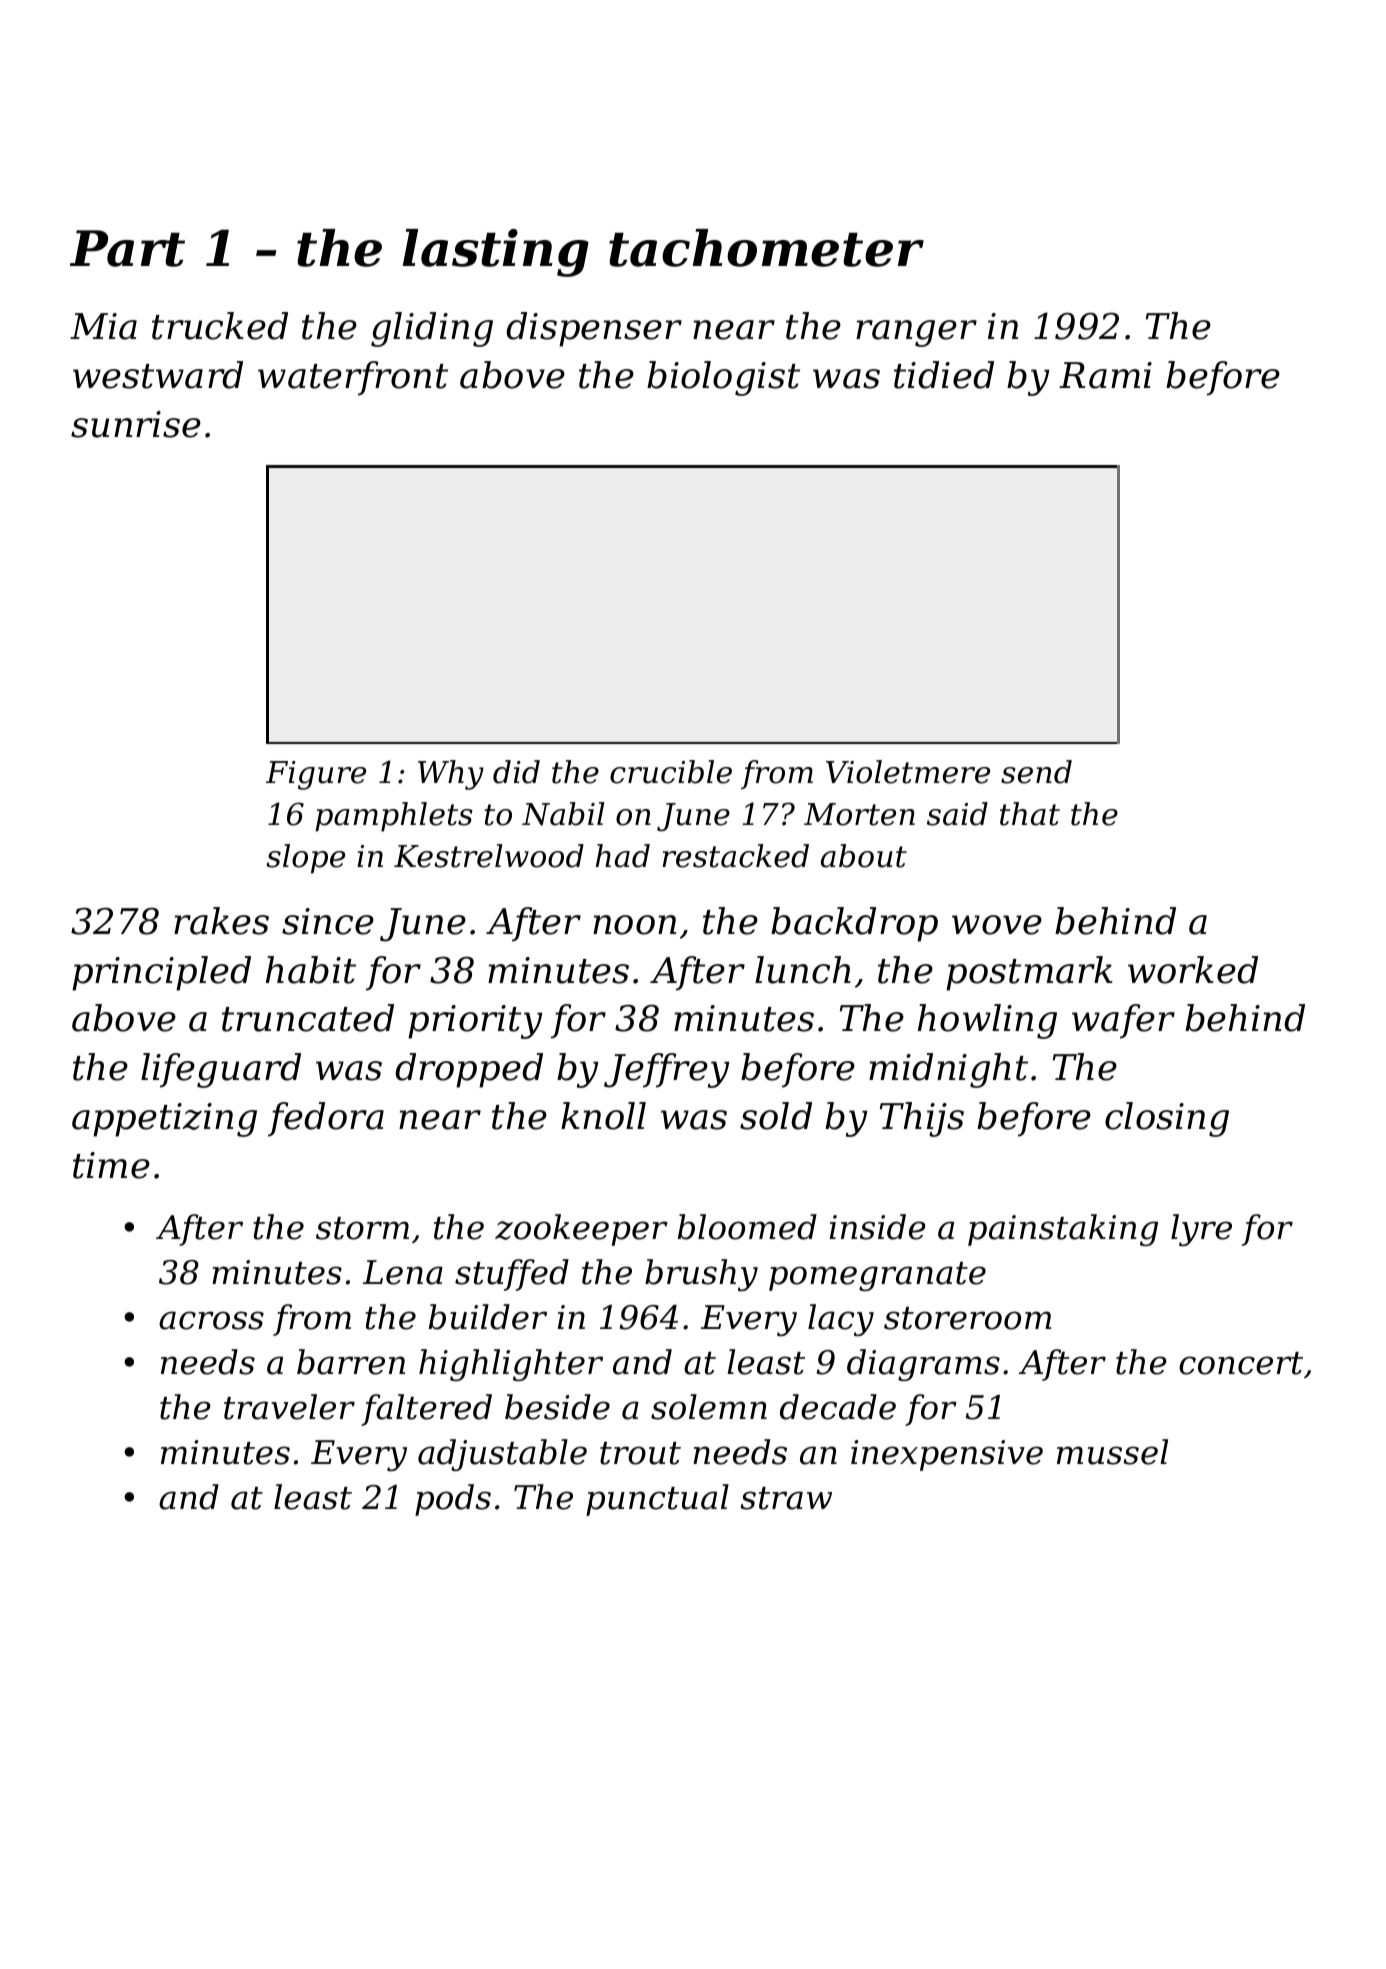 This screenshot has height=1969, width=1386. Describe the element at coordinates (1167, 1119) in the screenshot. I see `closing` at that location.
